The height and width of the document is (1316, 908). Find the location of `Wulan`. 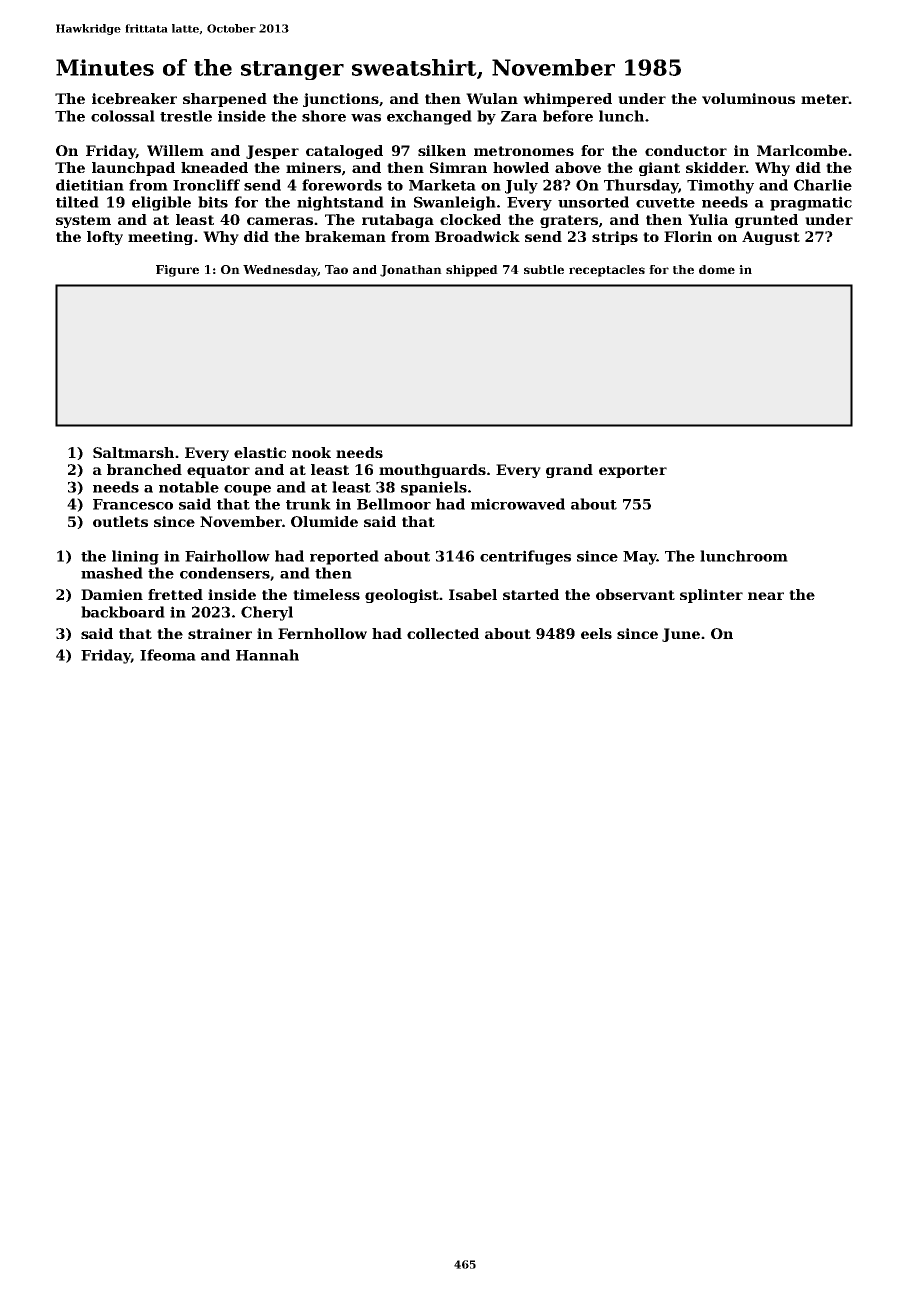

Wulan is located at coordinates (492, 98).
